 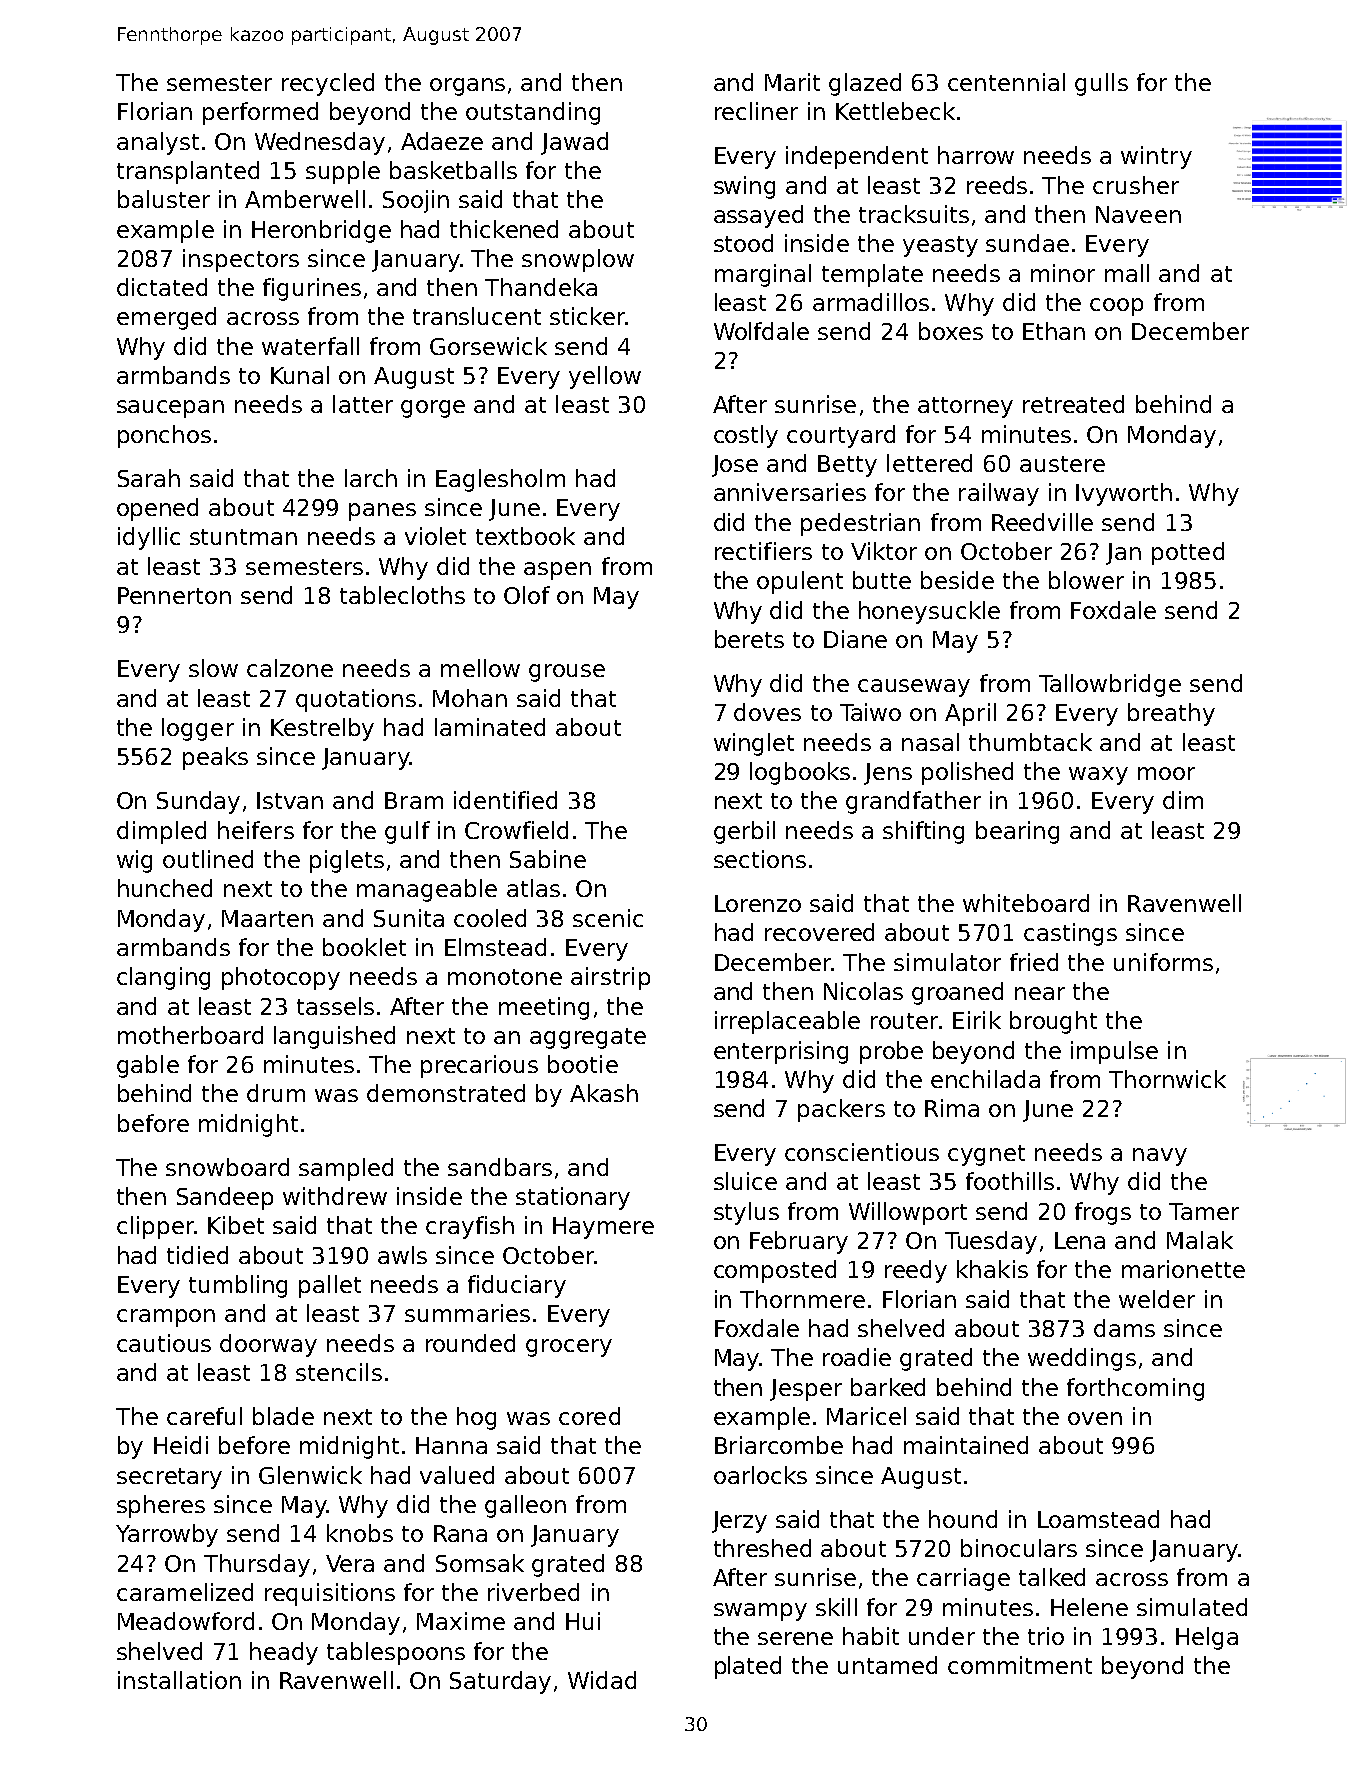 I want to click on uniforms, so click(x=1163, y=962).
